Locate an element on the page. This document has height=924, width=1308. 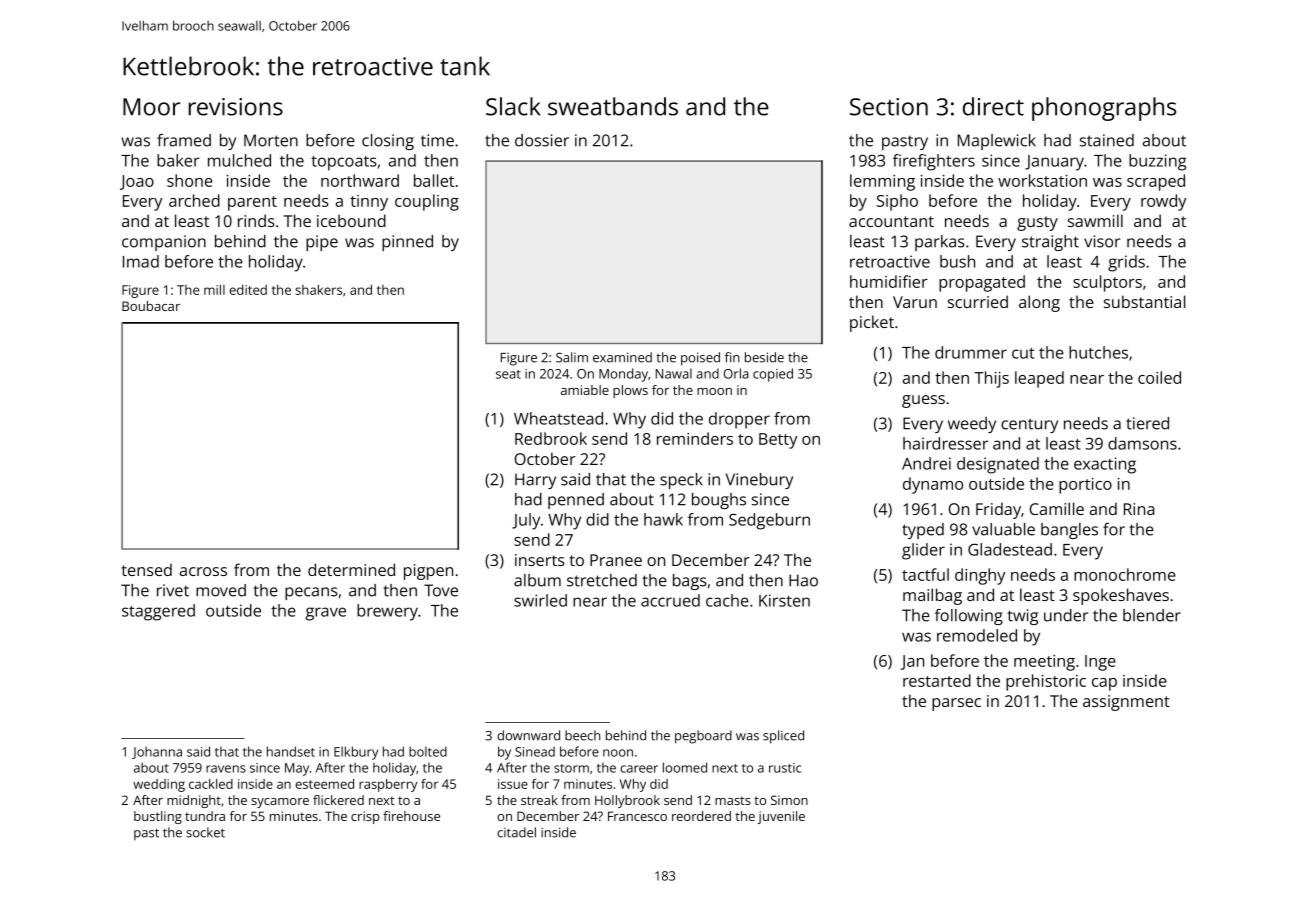
rinds is located at coordinates (256, 220).
